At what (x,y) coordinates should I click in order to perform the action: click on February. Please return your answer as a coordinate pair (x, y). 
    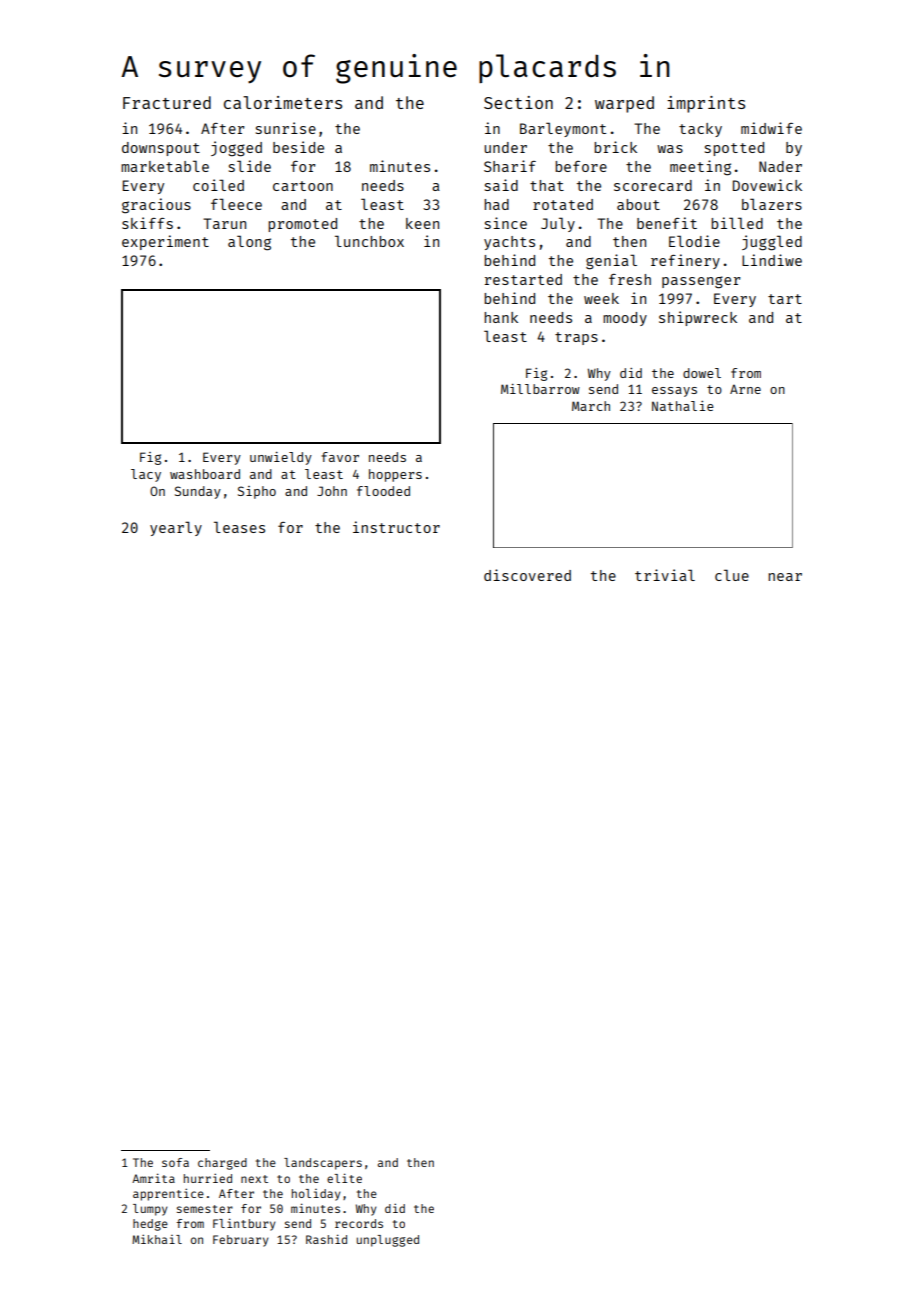
    Looking at the image, I should click on (240, 1241).
